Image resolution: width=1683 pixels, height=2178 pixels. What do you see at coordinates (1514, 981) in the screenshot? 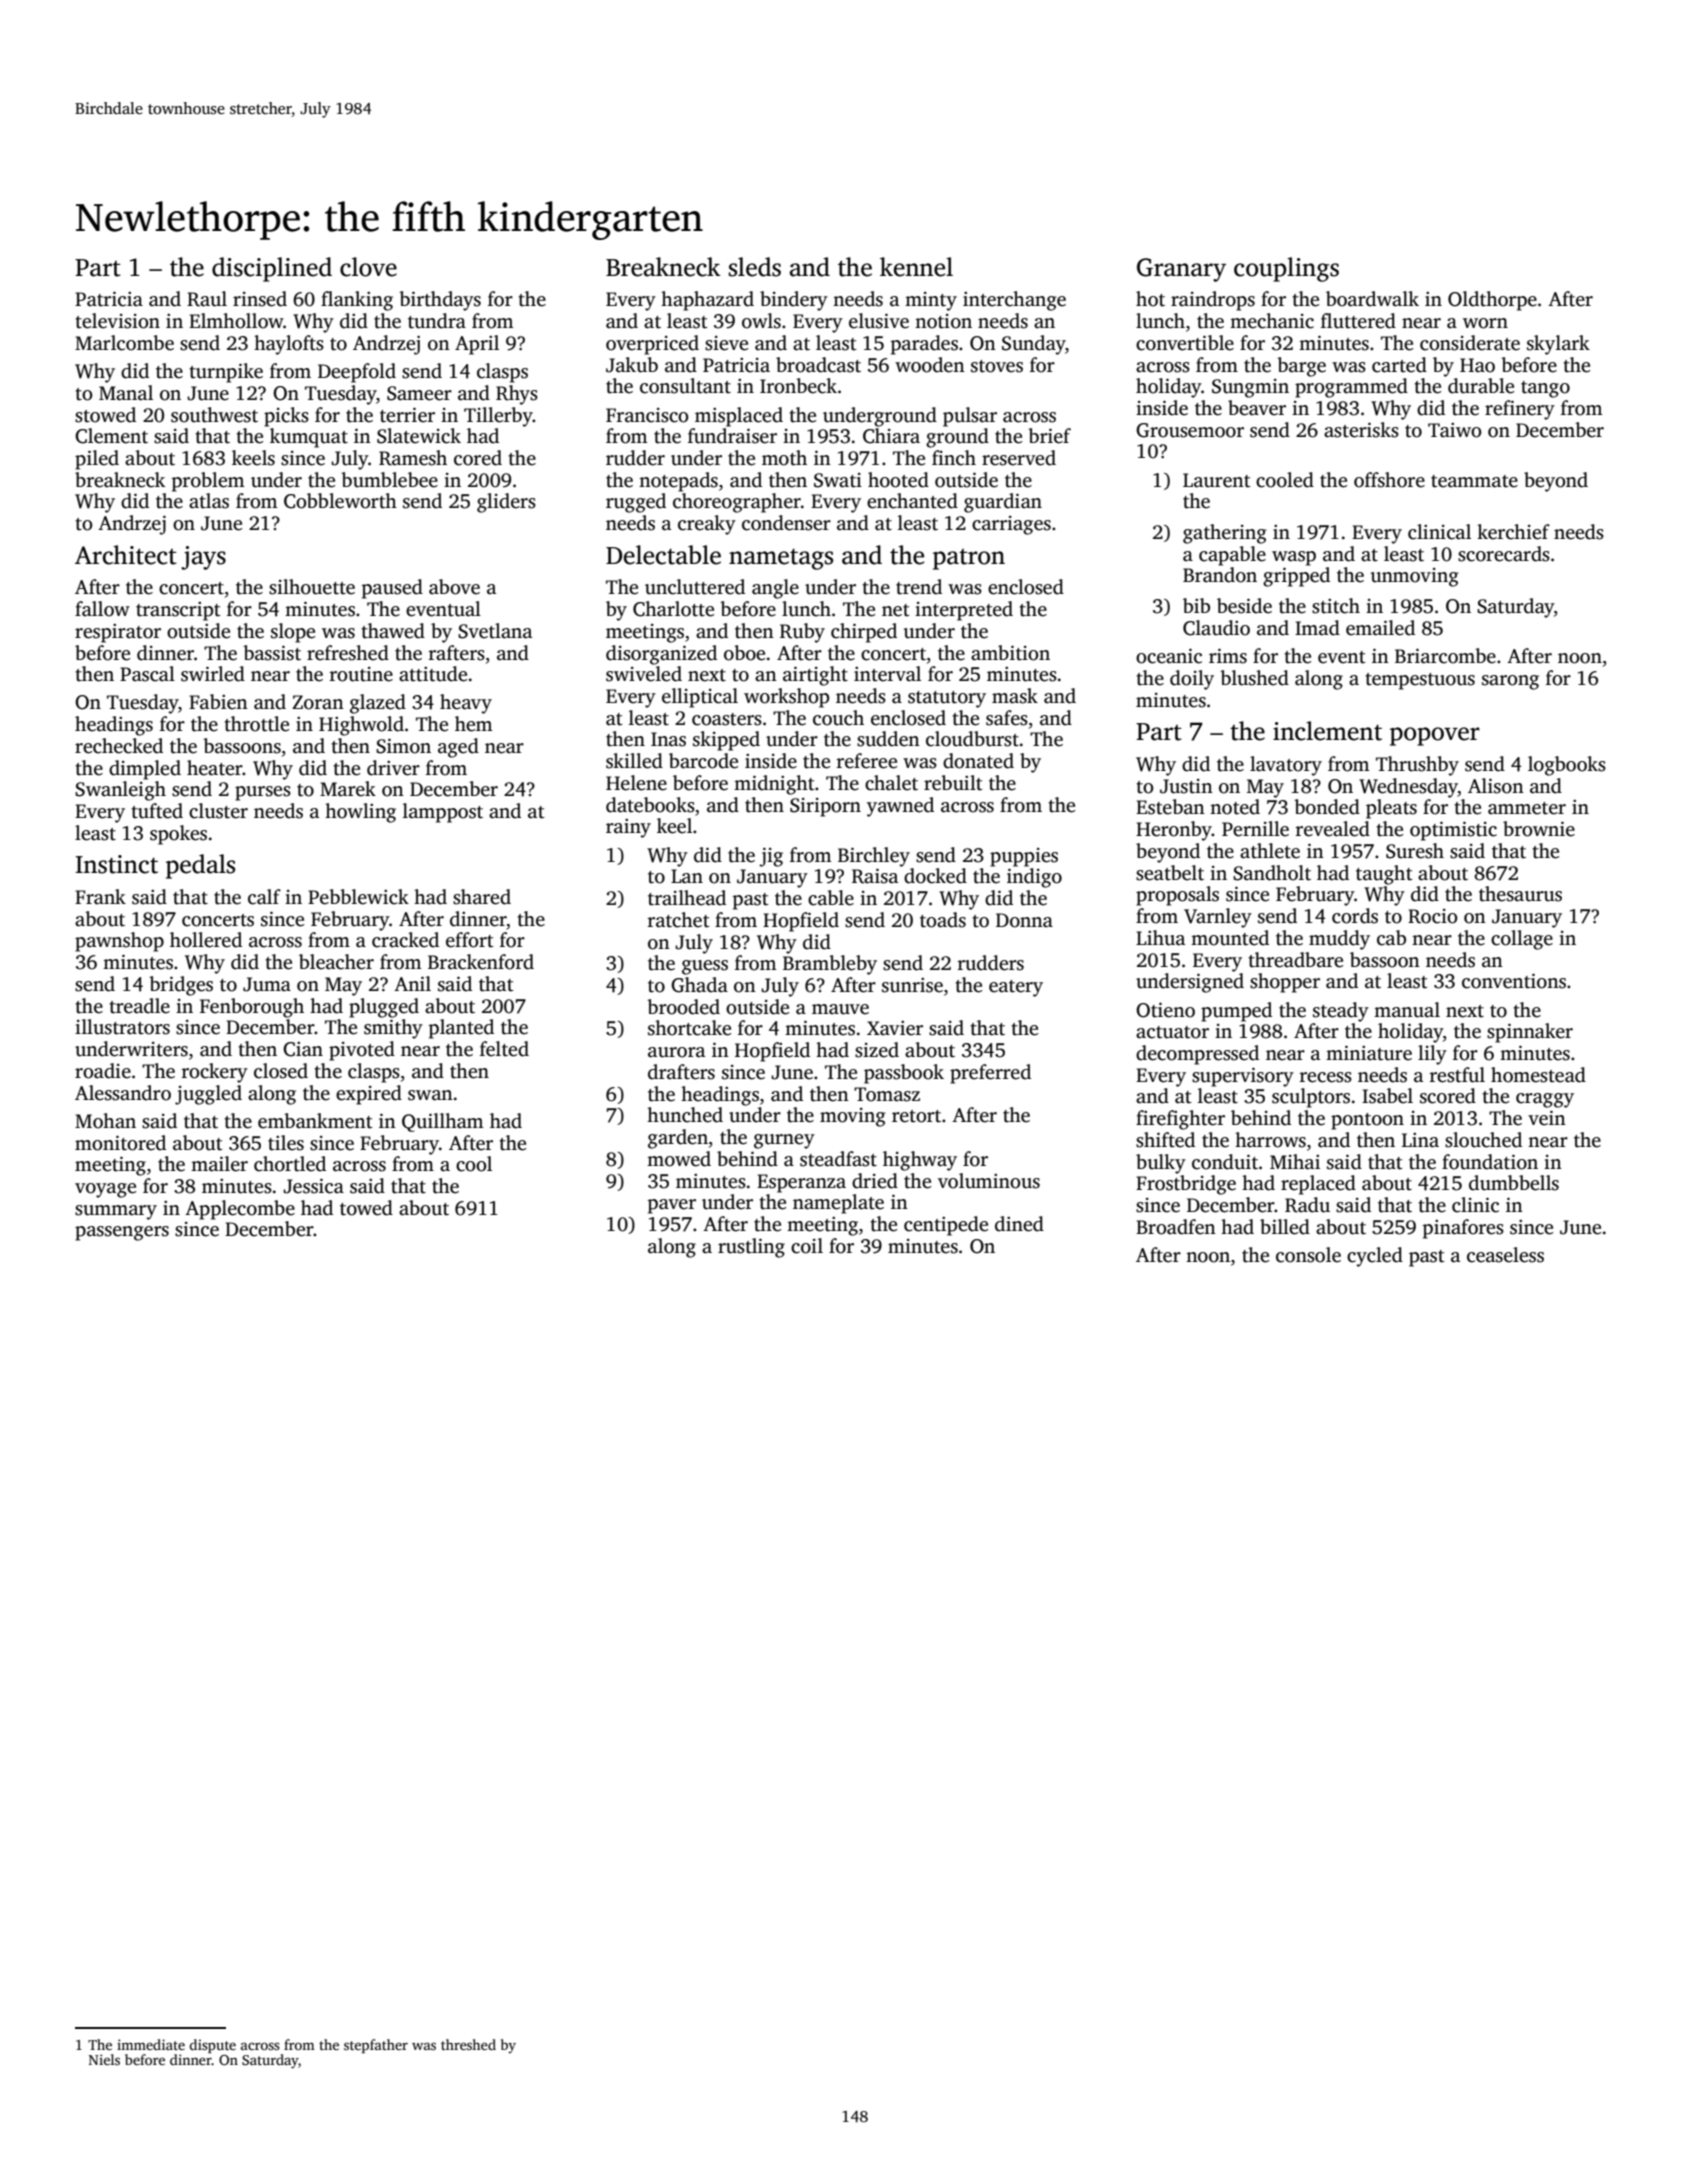
I see `conventions` at bounding box center [1514, 981].
